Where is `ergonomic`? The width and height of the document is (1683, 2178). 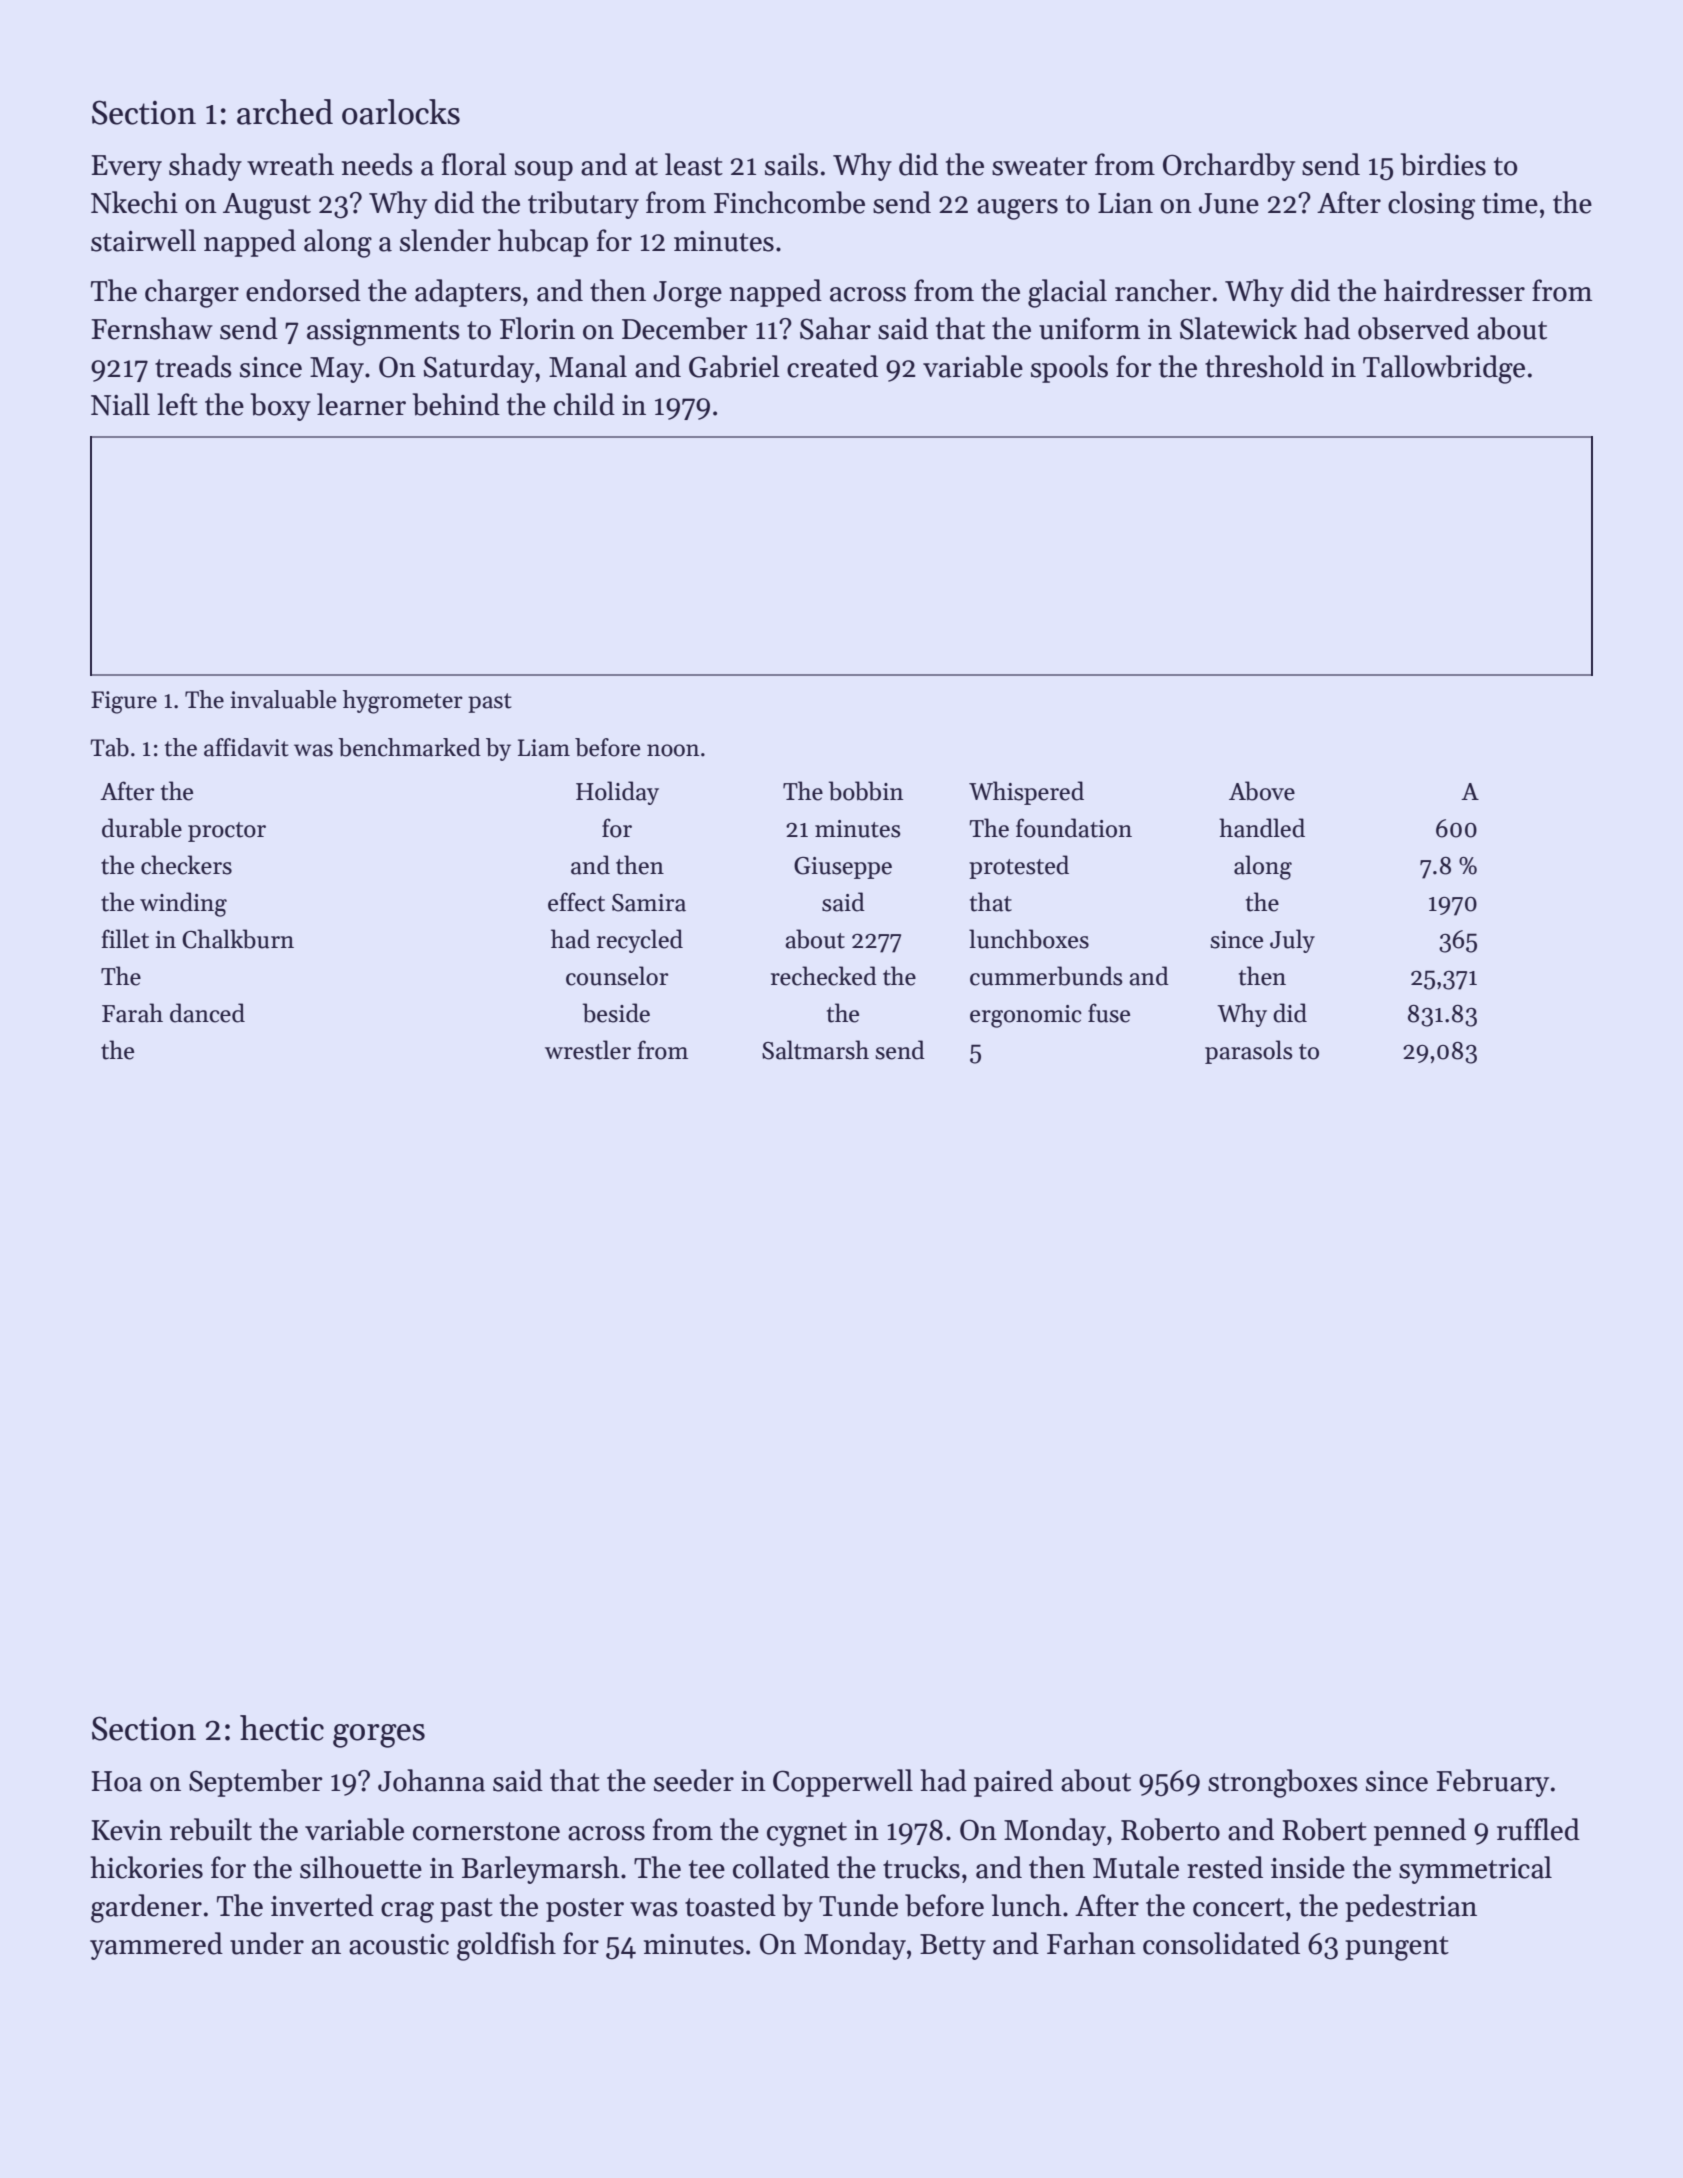 ergonomic is located at coordinates (1026, 1016).
